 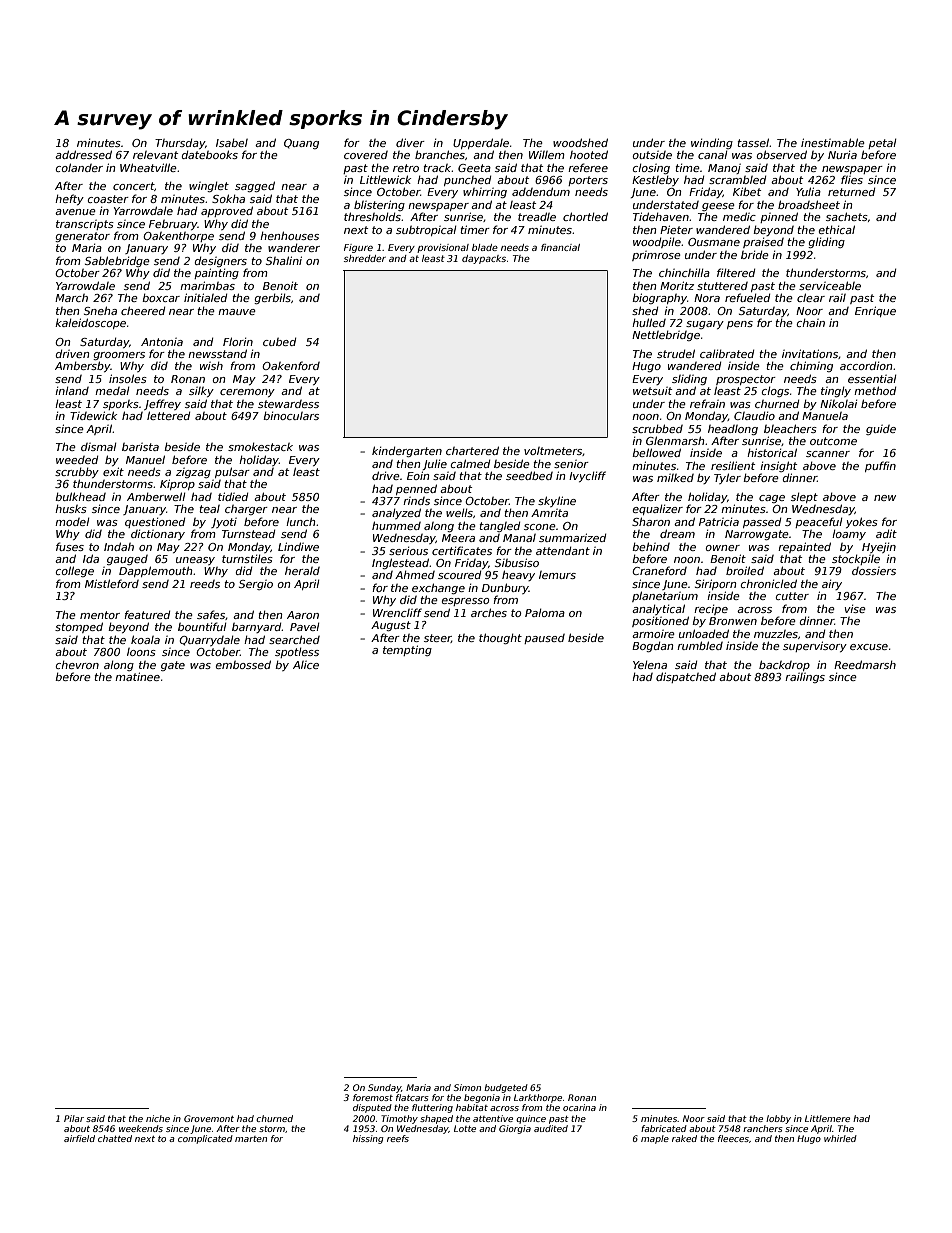 What do you see at coordinates (379, 205) in the screenshot?
I see `blistering` at bounding box center [379, 205].
